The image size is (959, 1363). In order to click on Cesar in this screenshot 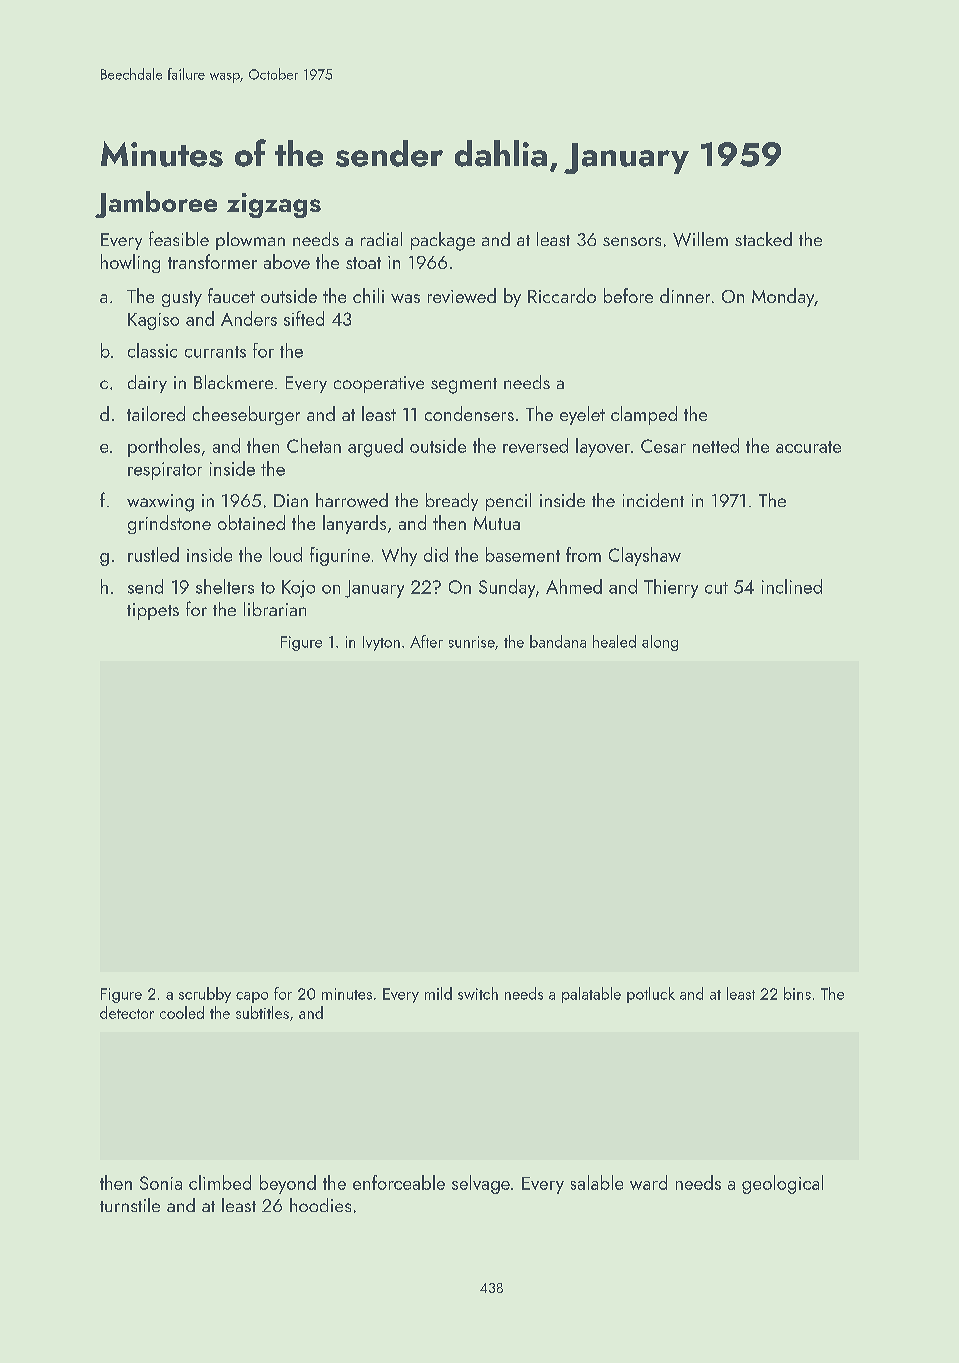, I will do `click(663, 446)`.
